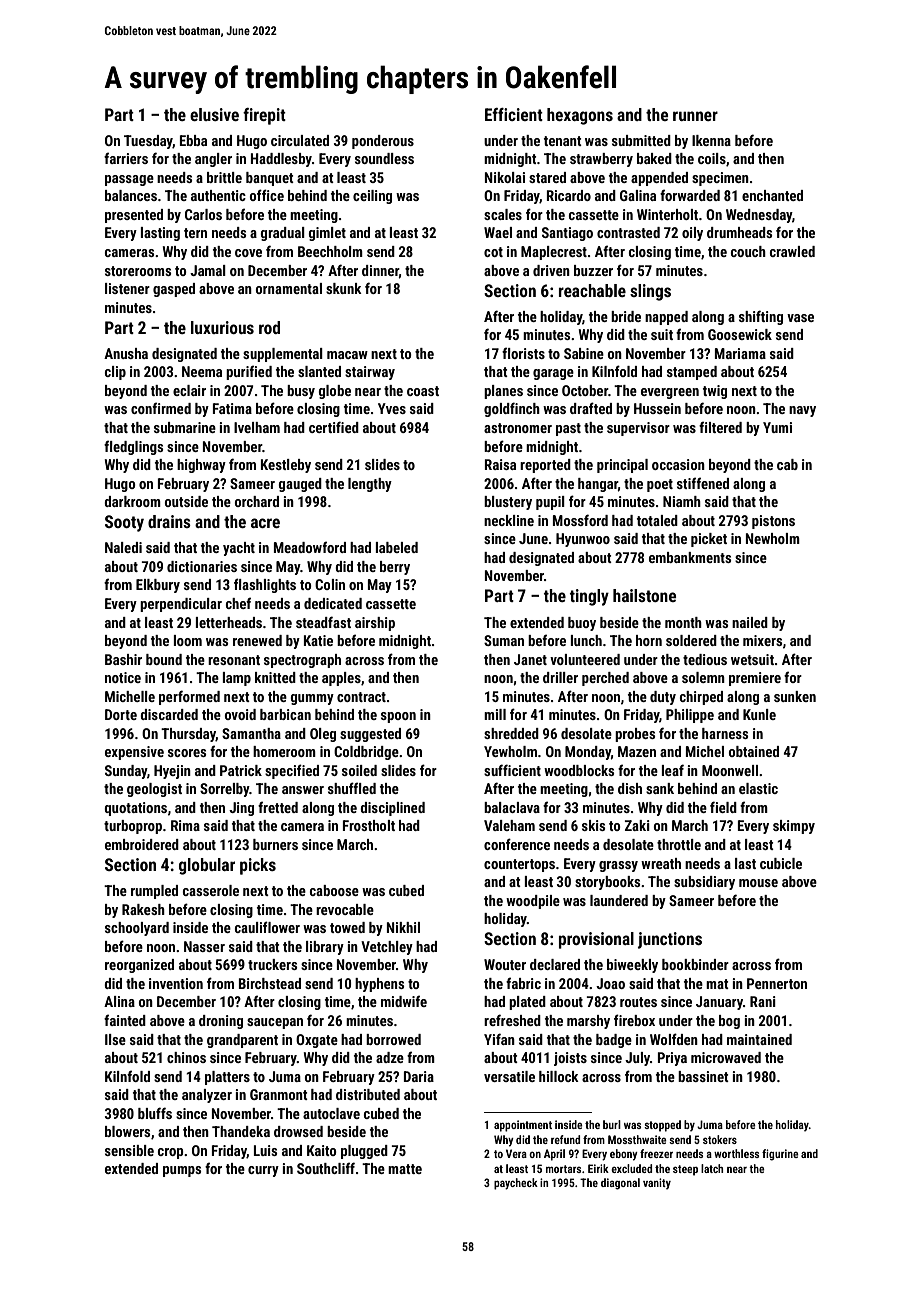 This screenshot has width=924, height=1314. I want to click on truckers, so click(272, 964).
